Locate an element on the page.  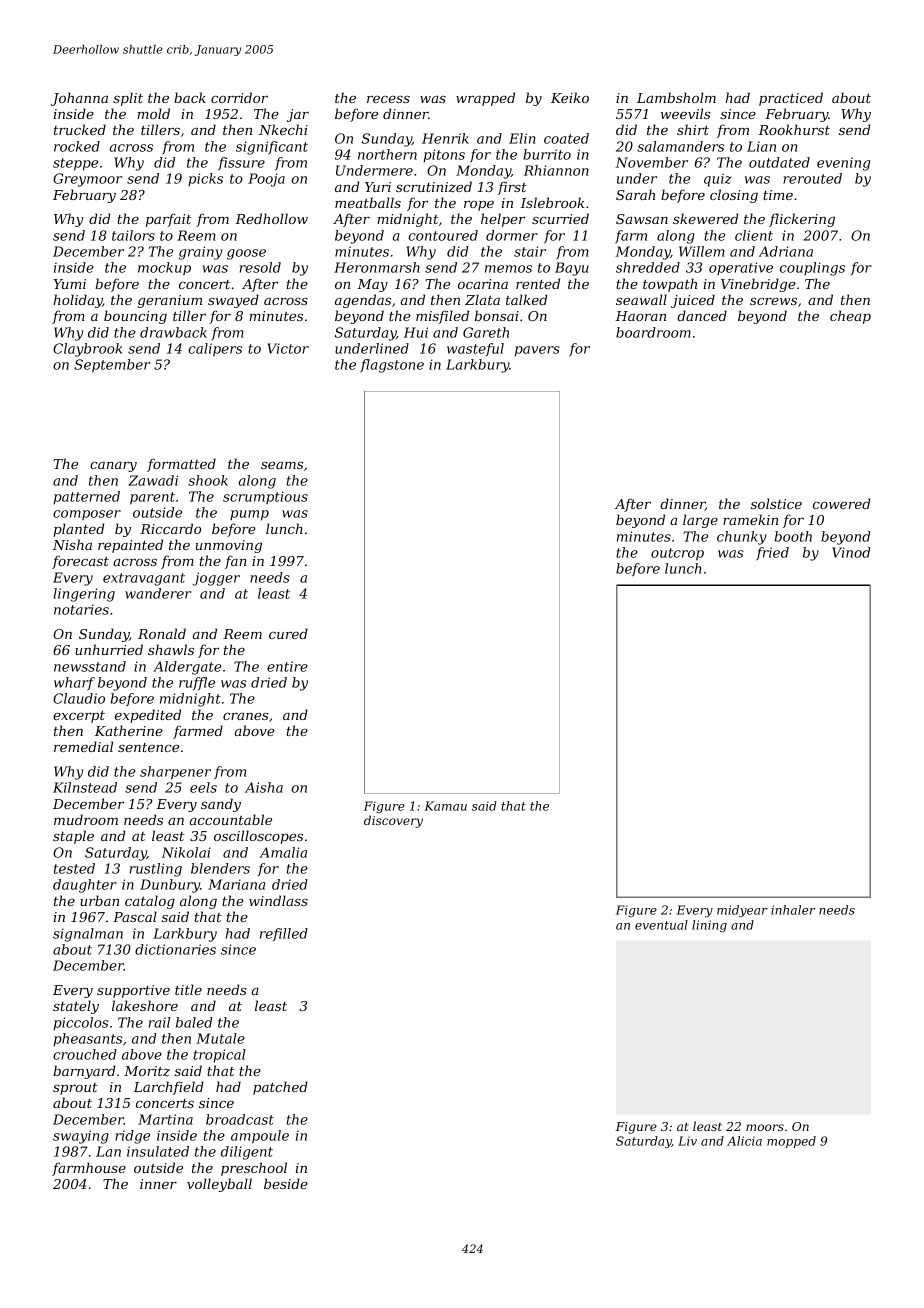
entire is located at coordinates (287, 666).
